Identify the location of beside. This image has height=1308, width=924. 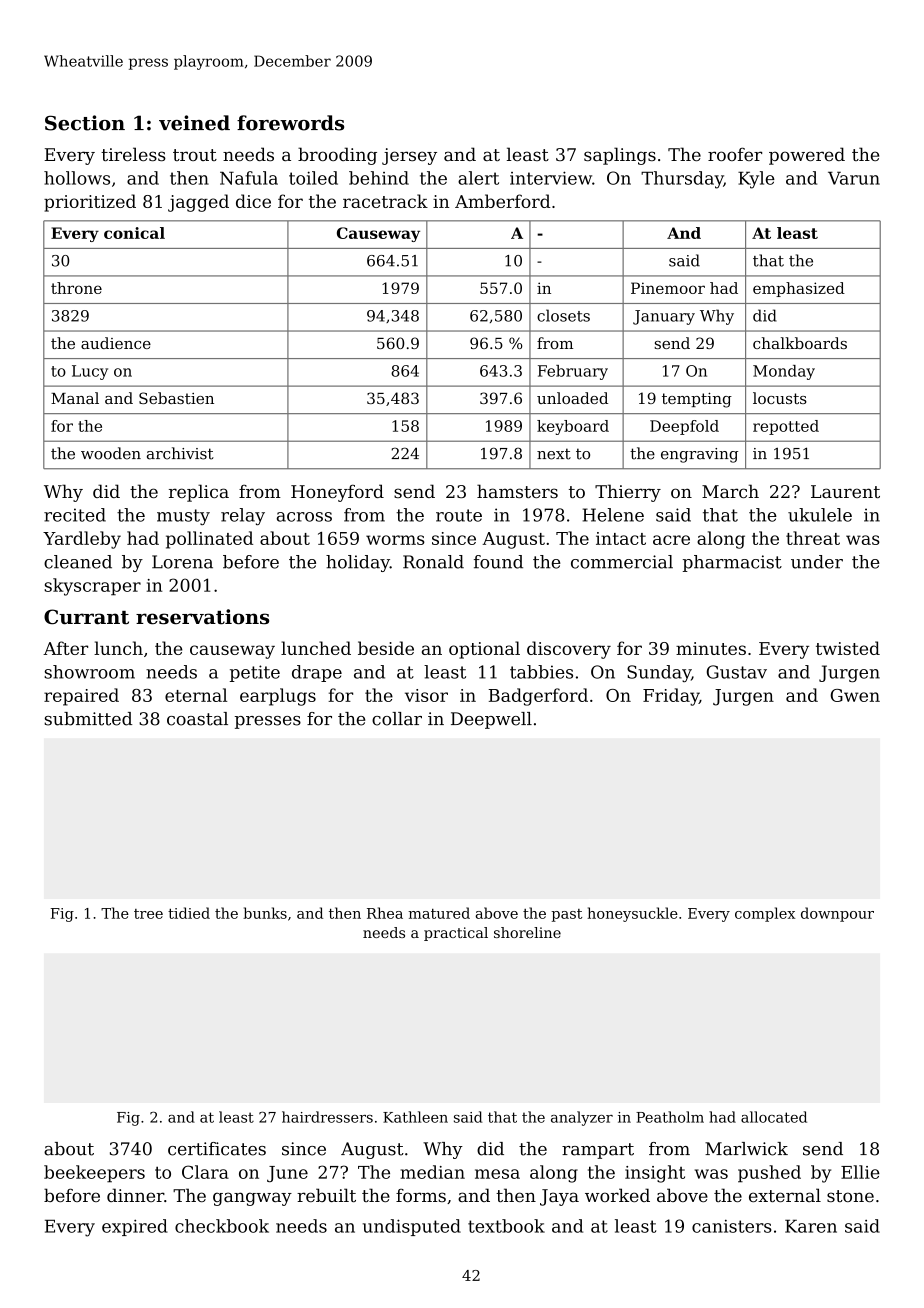
(386, 648).
